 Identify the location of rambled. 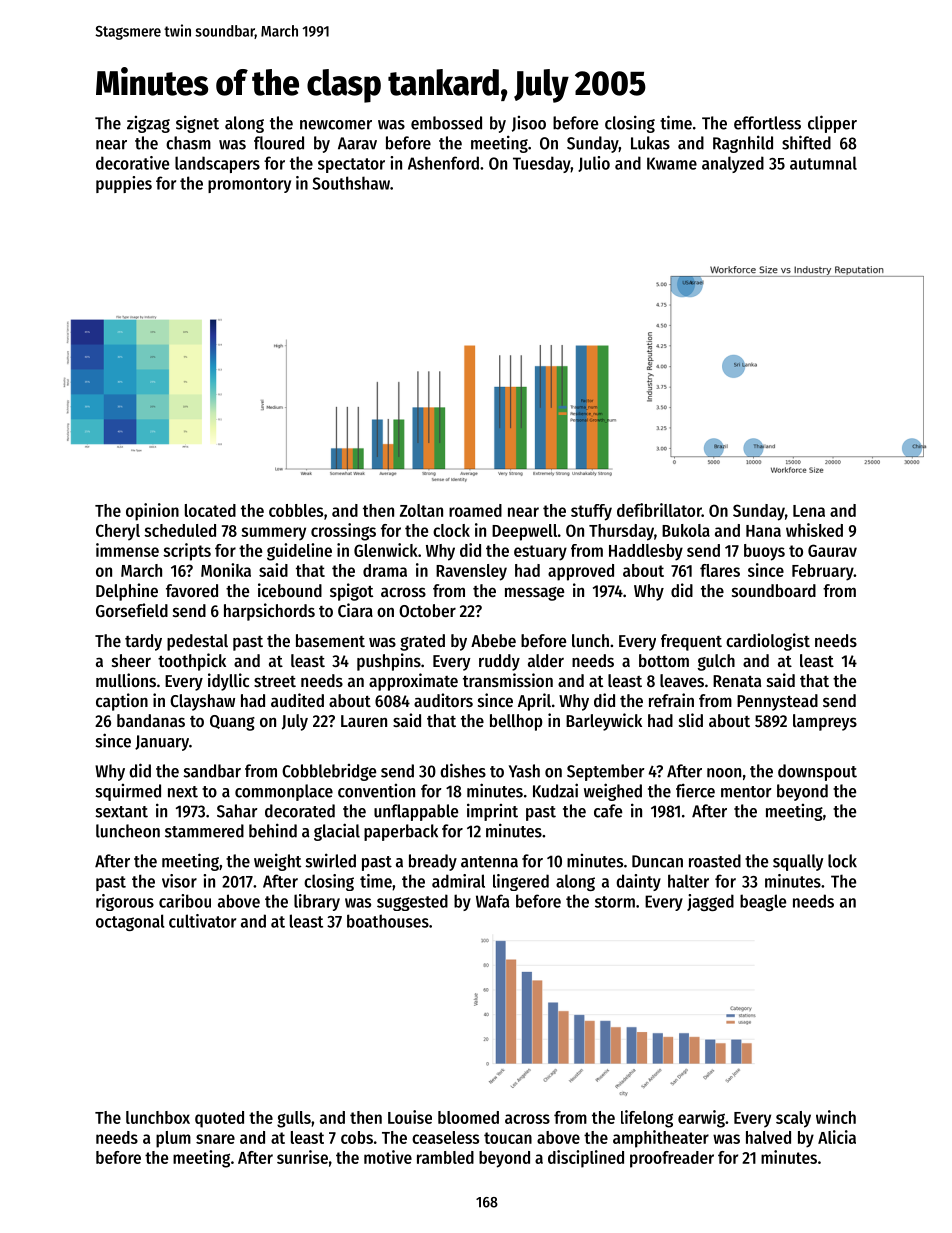
(445, 1157).
